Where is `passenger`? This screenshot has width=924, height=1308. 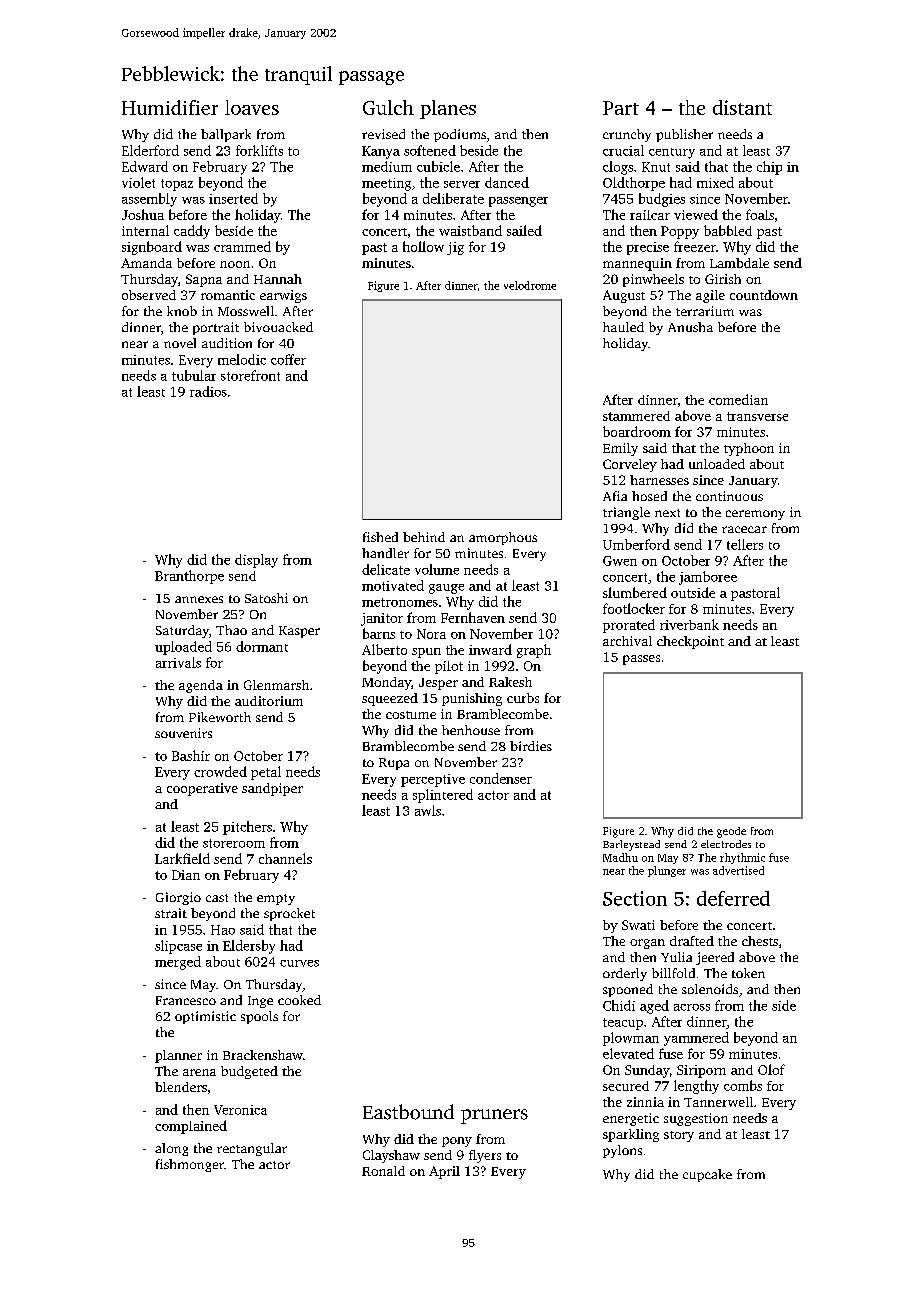
passenger is located at coordinates (518, 202).
